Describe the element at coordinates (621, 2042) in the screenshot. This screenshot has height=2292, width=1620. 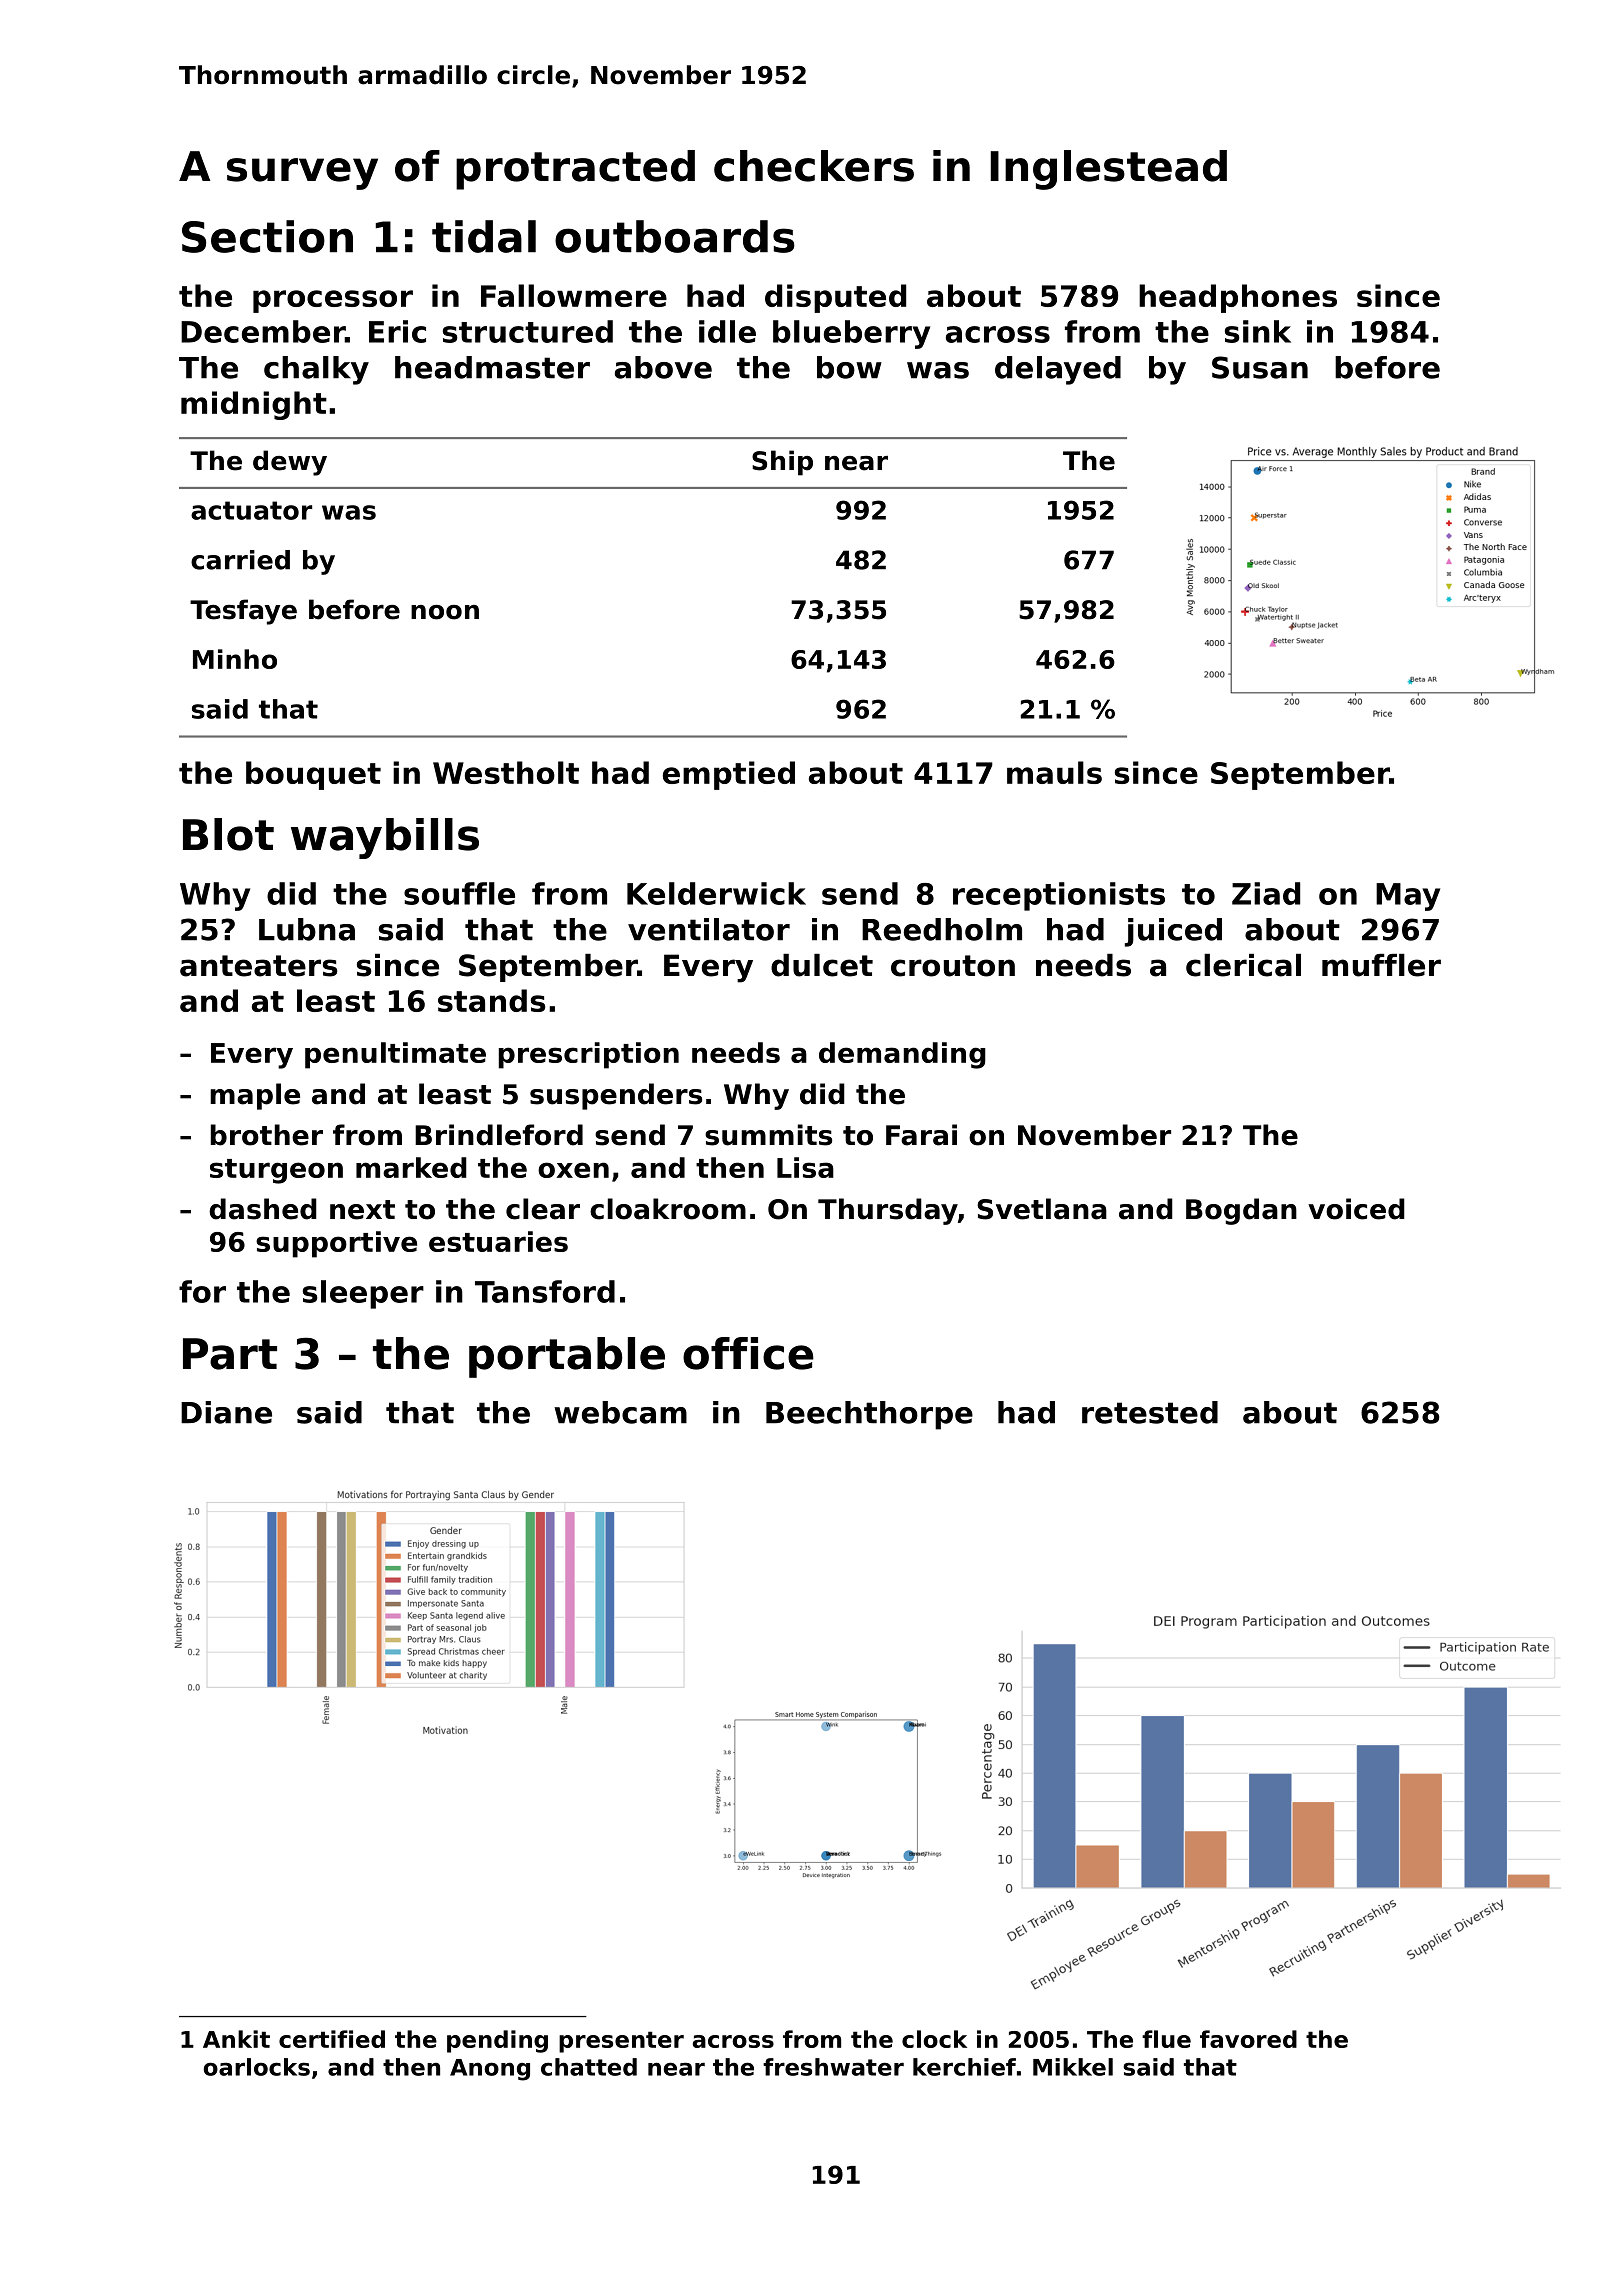
I see `presenter` at that location.
